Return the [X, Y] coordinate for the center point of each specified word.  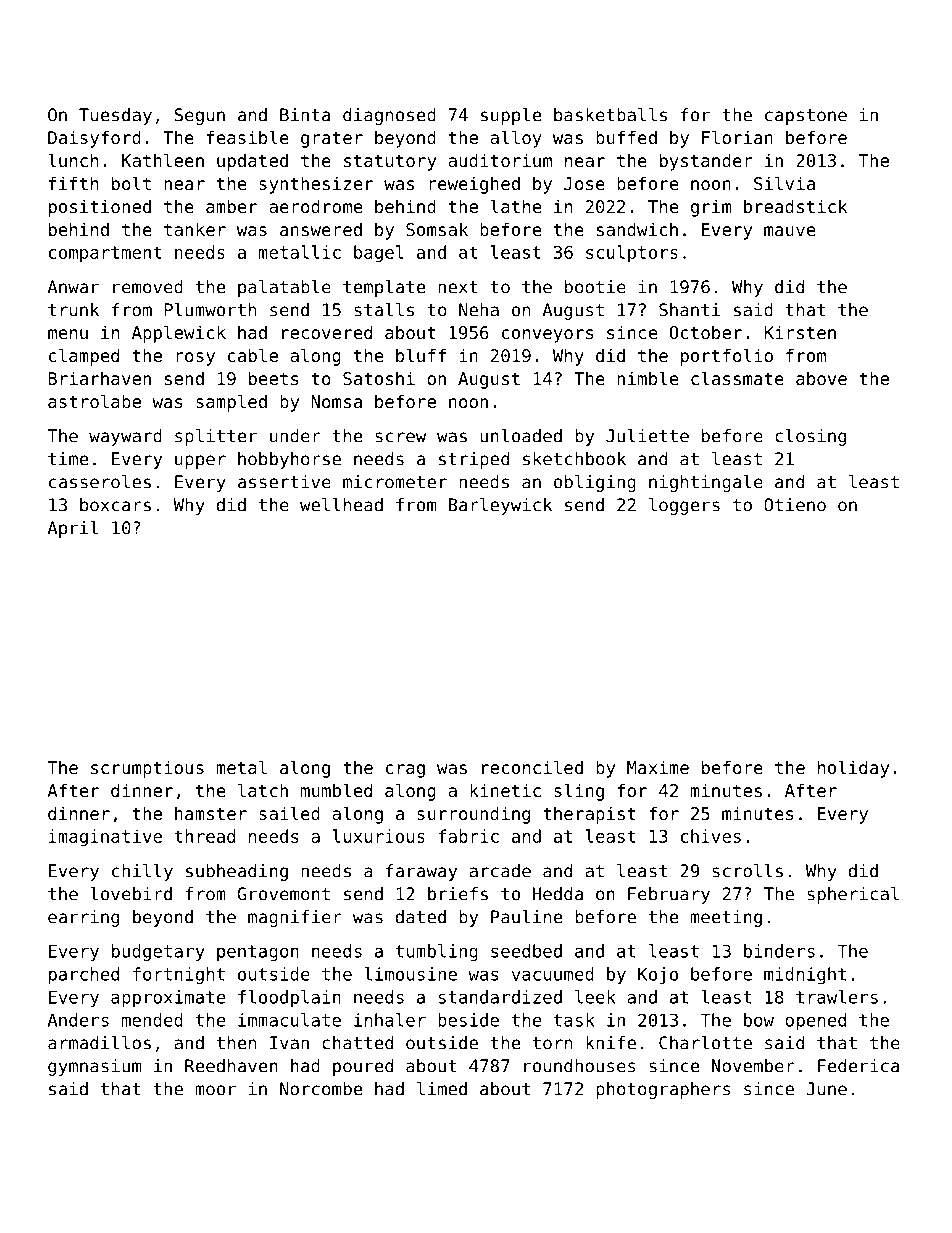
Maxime [658, 767]
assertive [284, 482]
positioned [100, 208]
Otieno [795, 505]
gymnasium [94, 1067]
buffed [626, 137]
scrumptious [147, 769]
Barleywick [500, 506]
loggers [684, 506]
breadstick [795, 206]
